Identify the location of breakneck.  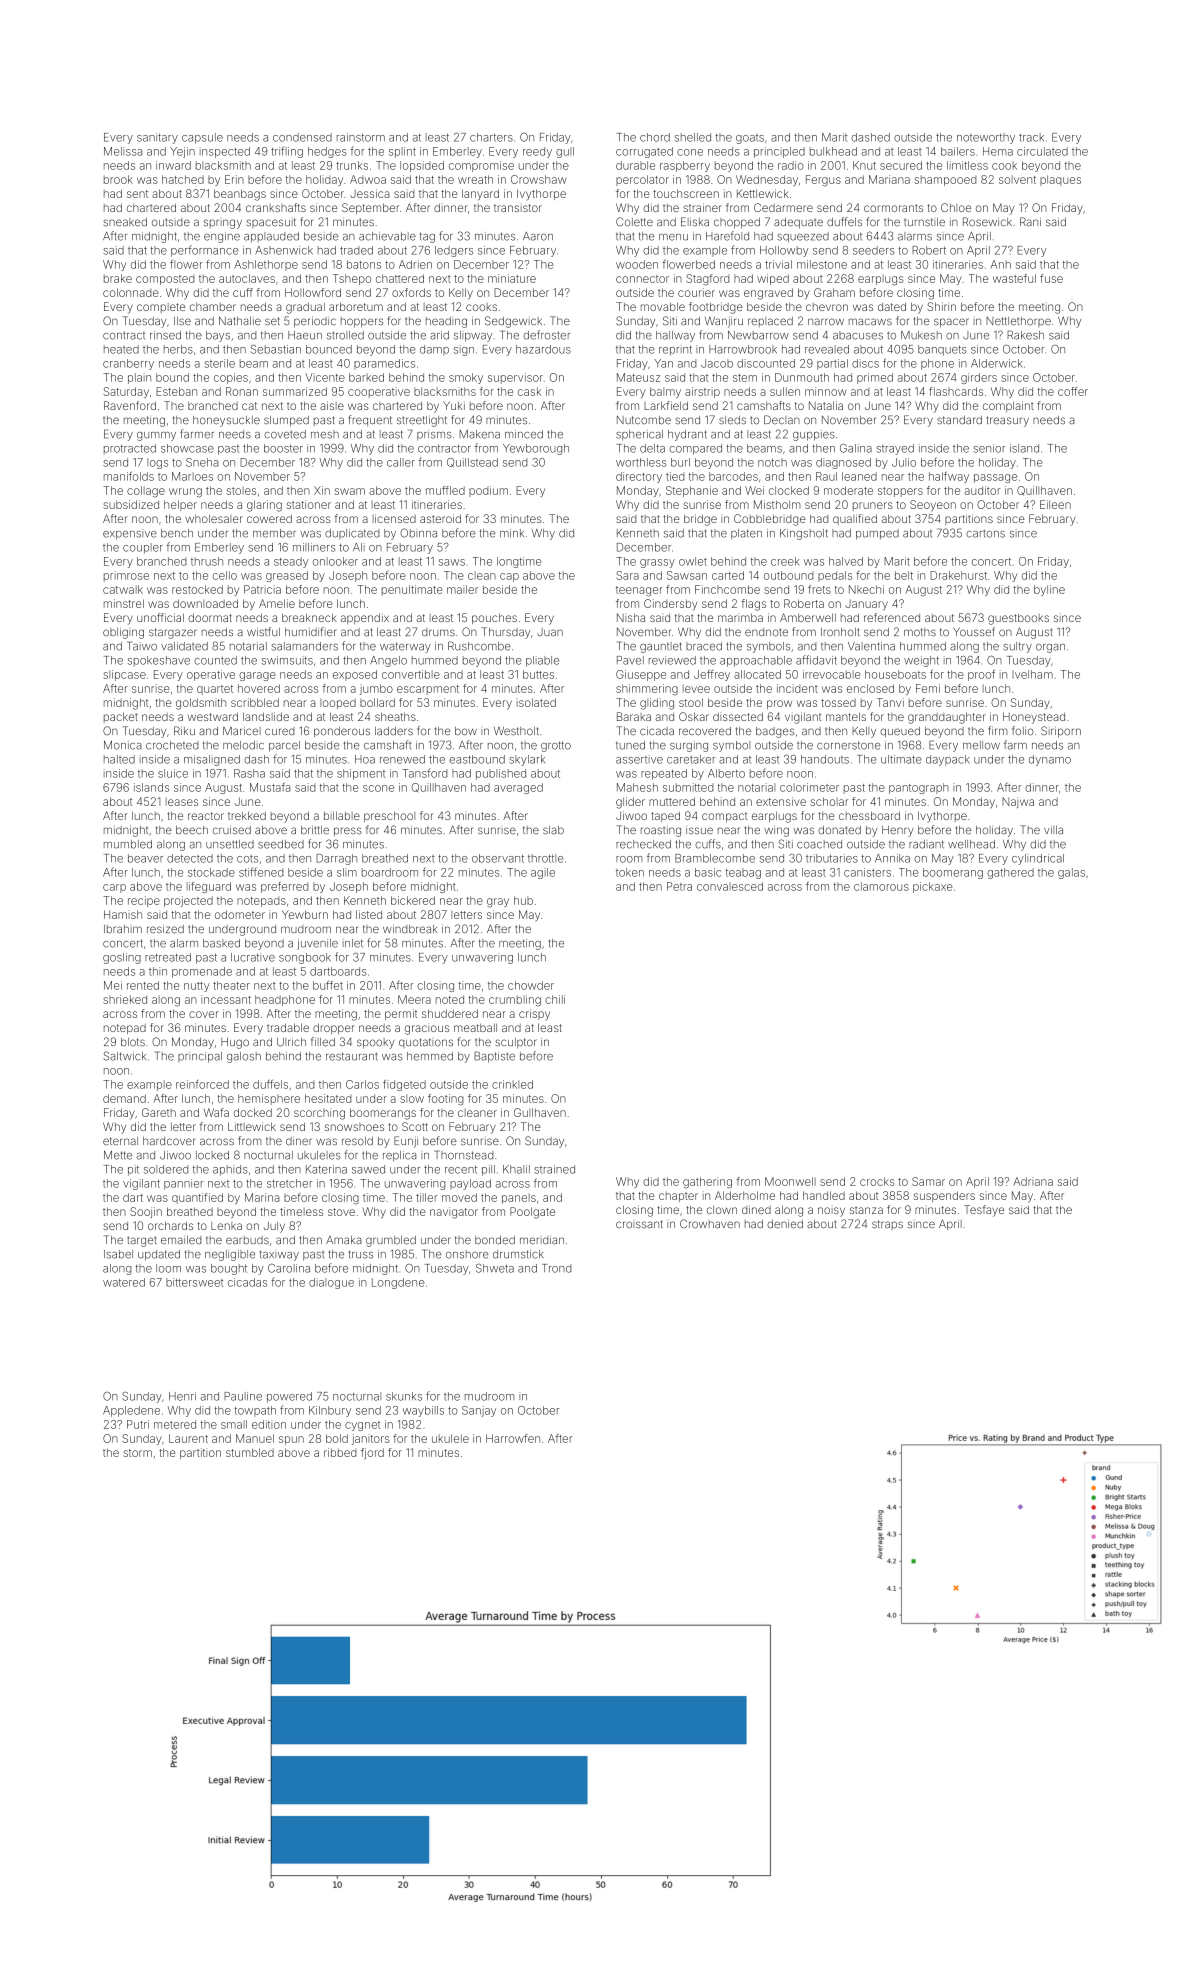
(309, 617).
